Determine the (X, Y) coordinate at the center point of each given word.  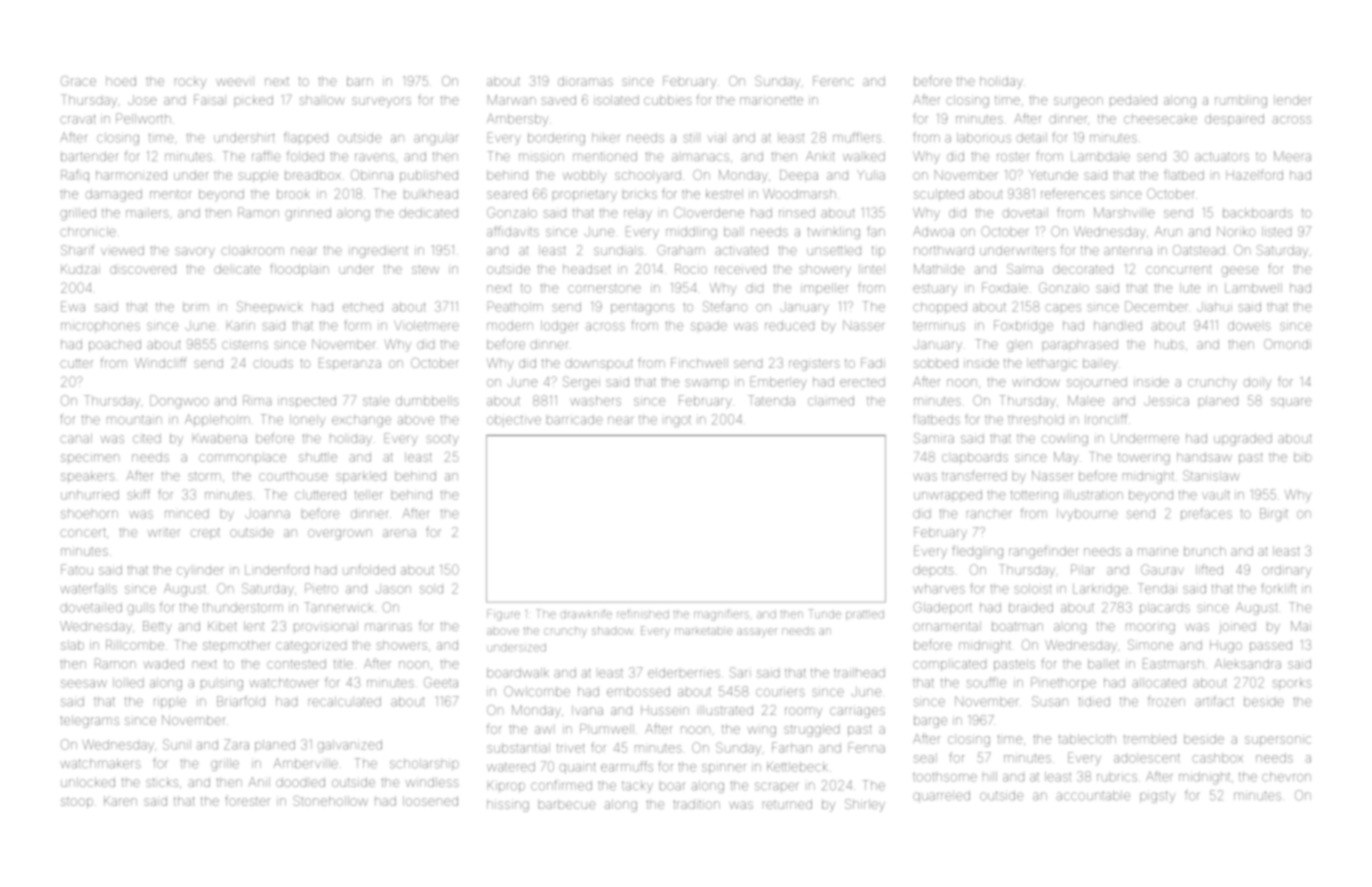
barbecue (567, 804)
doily (1257, 383)
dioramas (585, 81)
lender (1292, 100)
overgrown (340, 534)
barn (360, 81)
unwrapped (948, 495)
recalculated (345, 702)
